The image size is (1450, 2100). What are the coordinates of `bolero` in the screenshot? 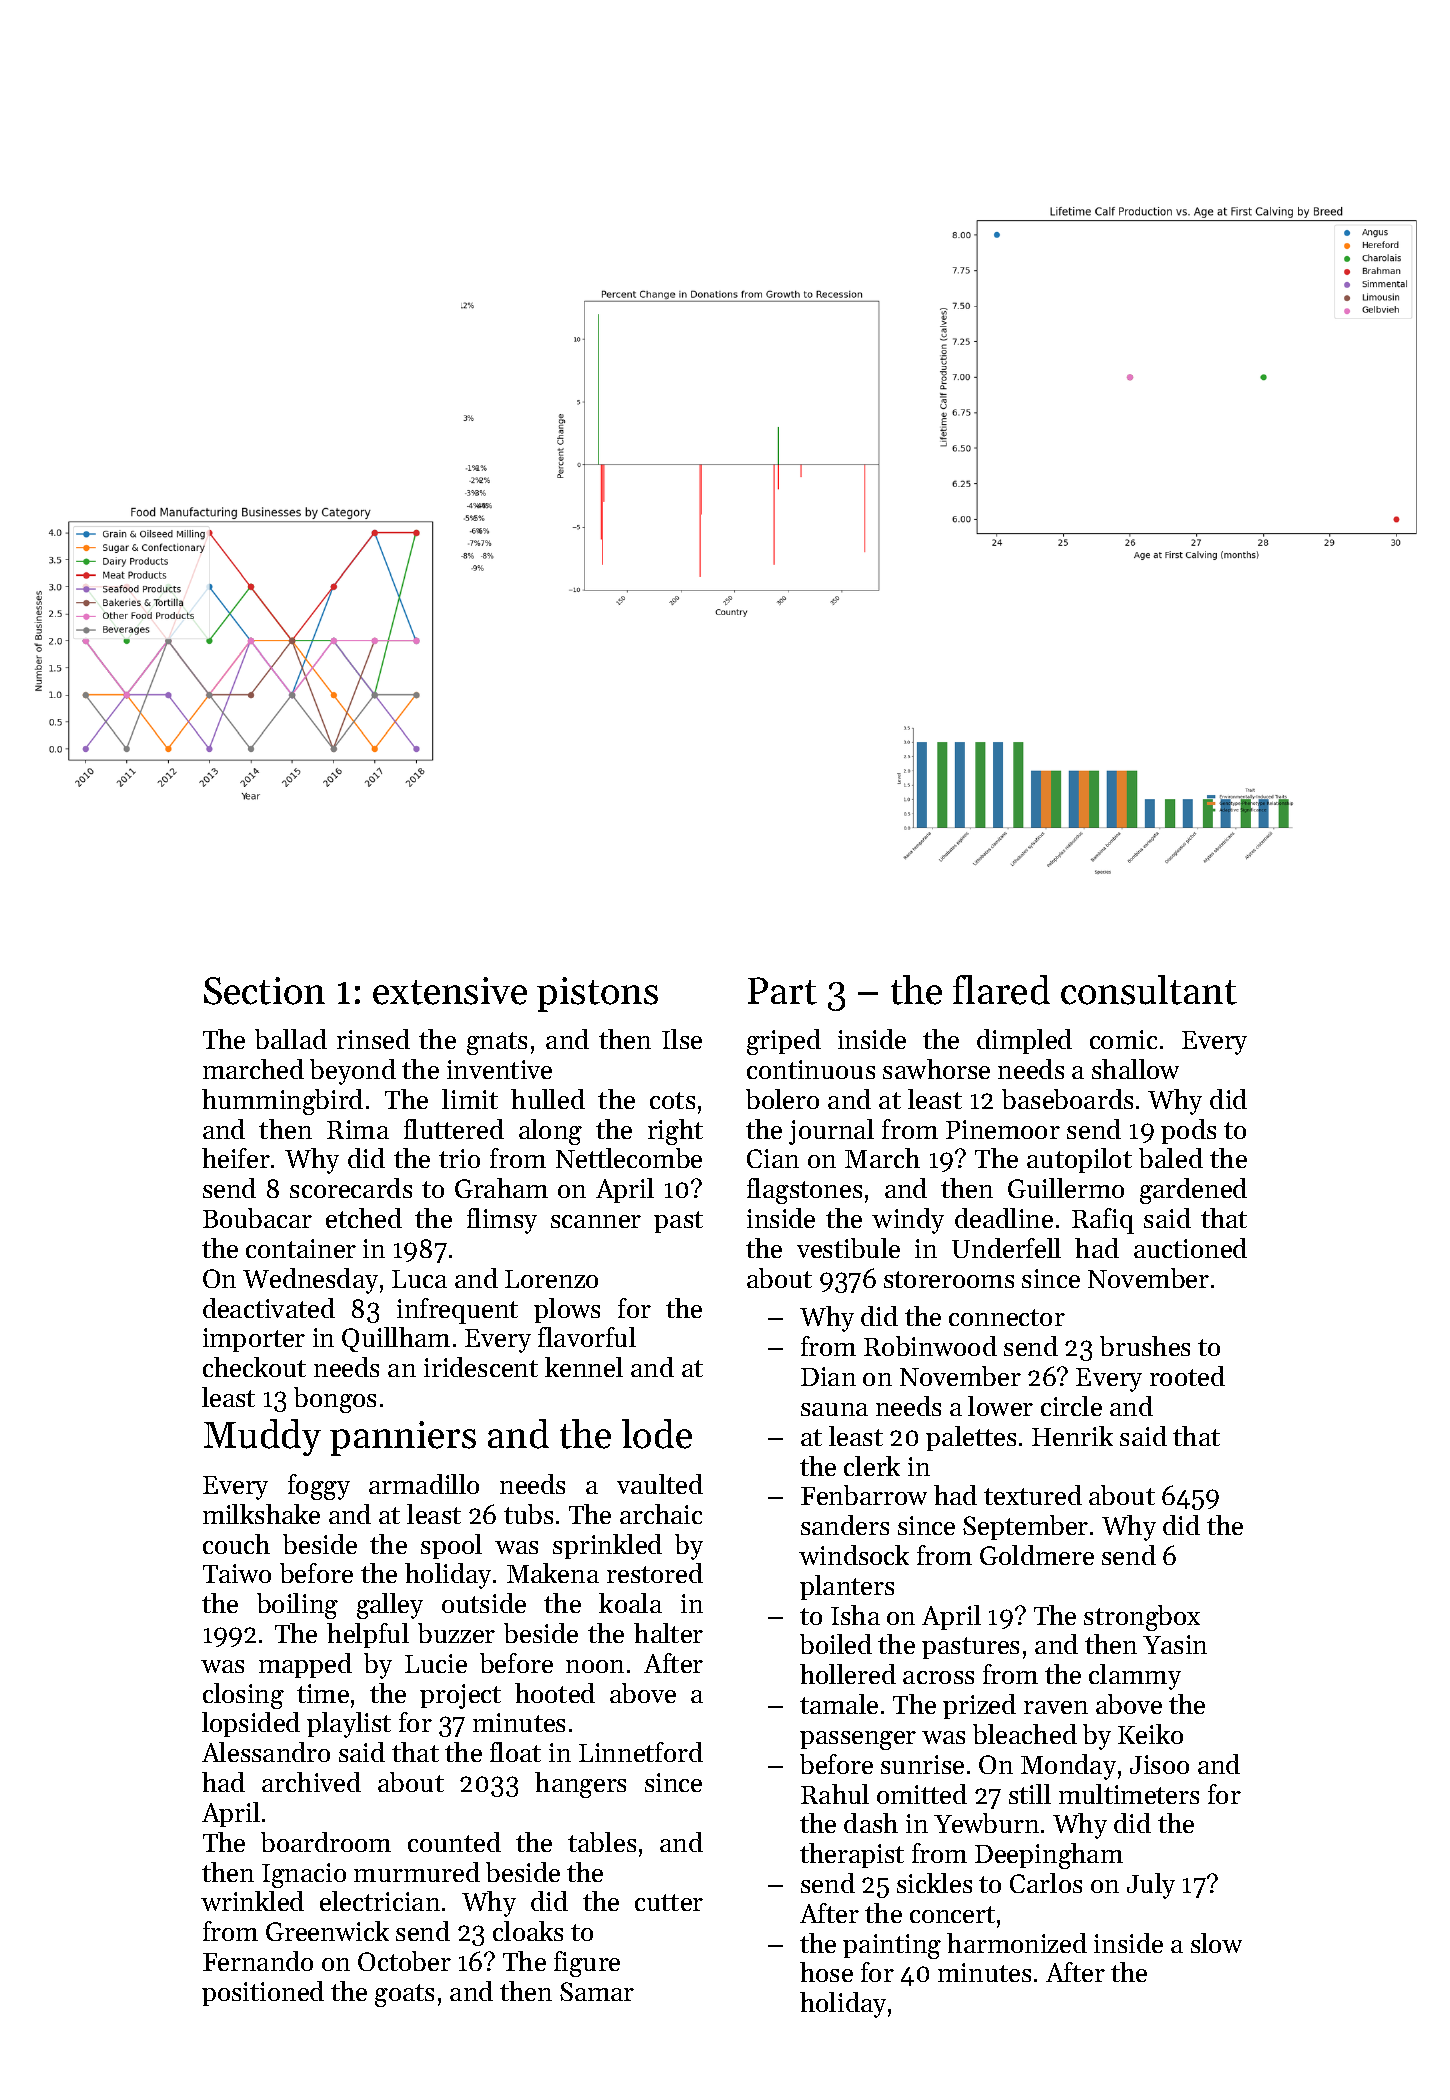 It's located at (782, 1099).
